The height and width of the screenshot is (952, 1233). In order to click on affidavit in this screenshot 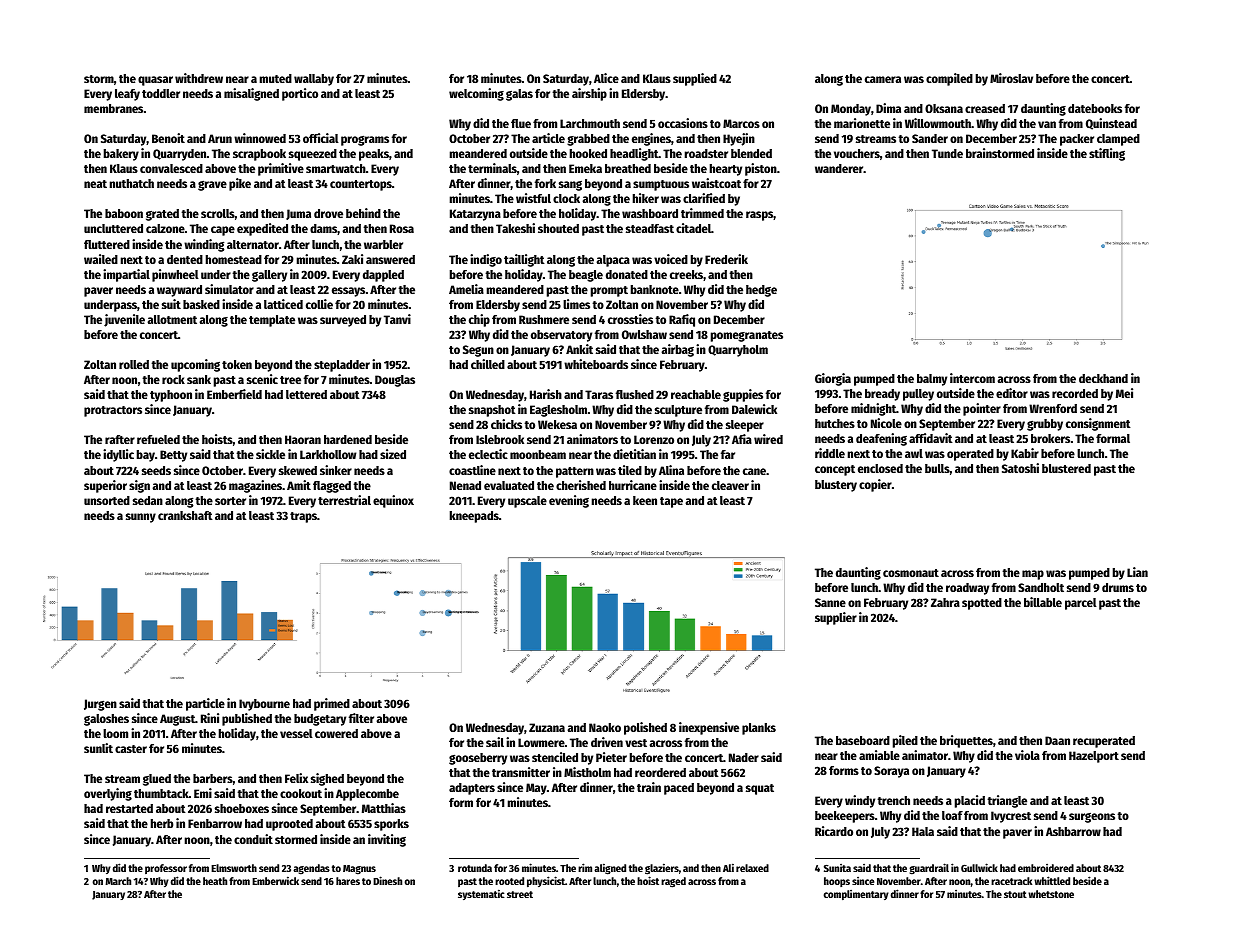, I will do `click(931, 438)`.
